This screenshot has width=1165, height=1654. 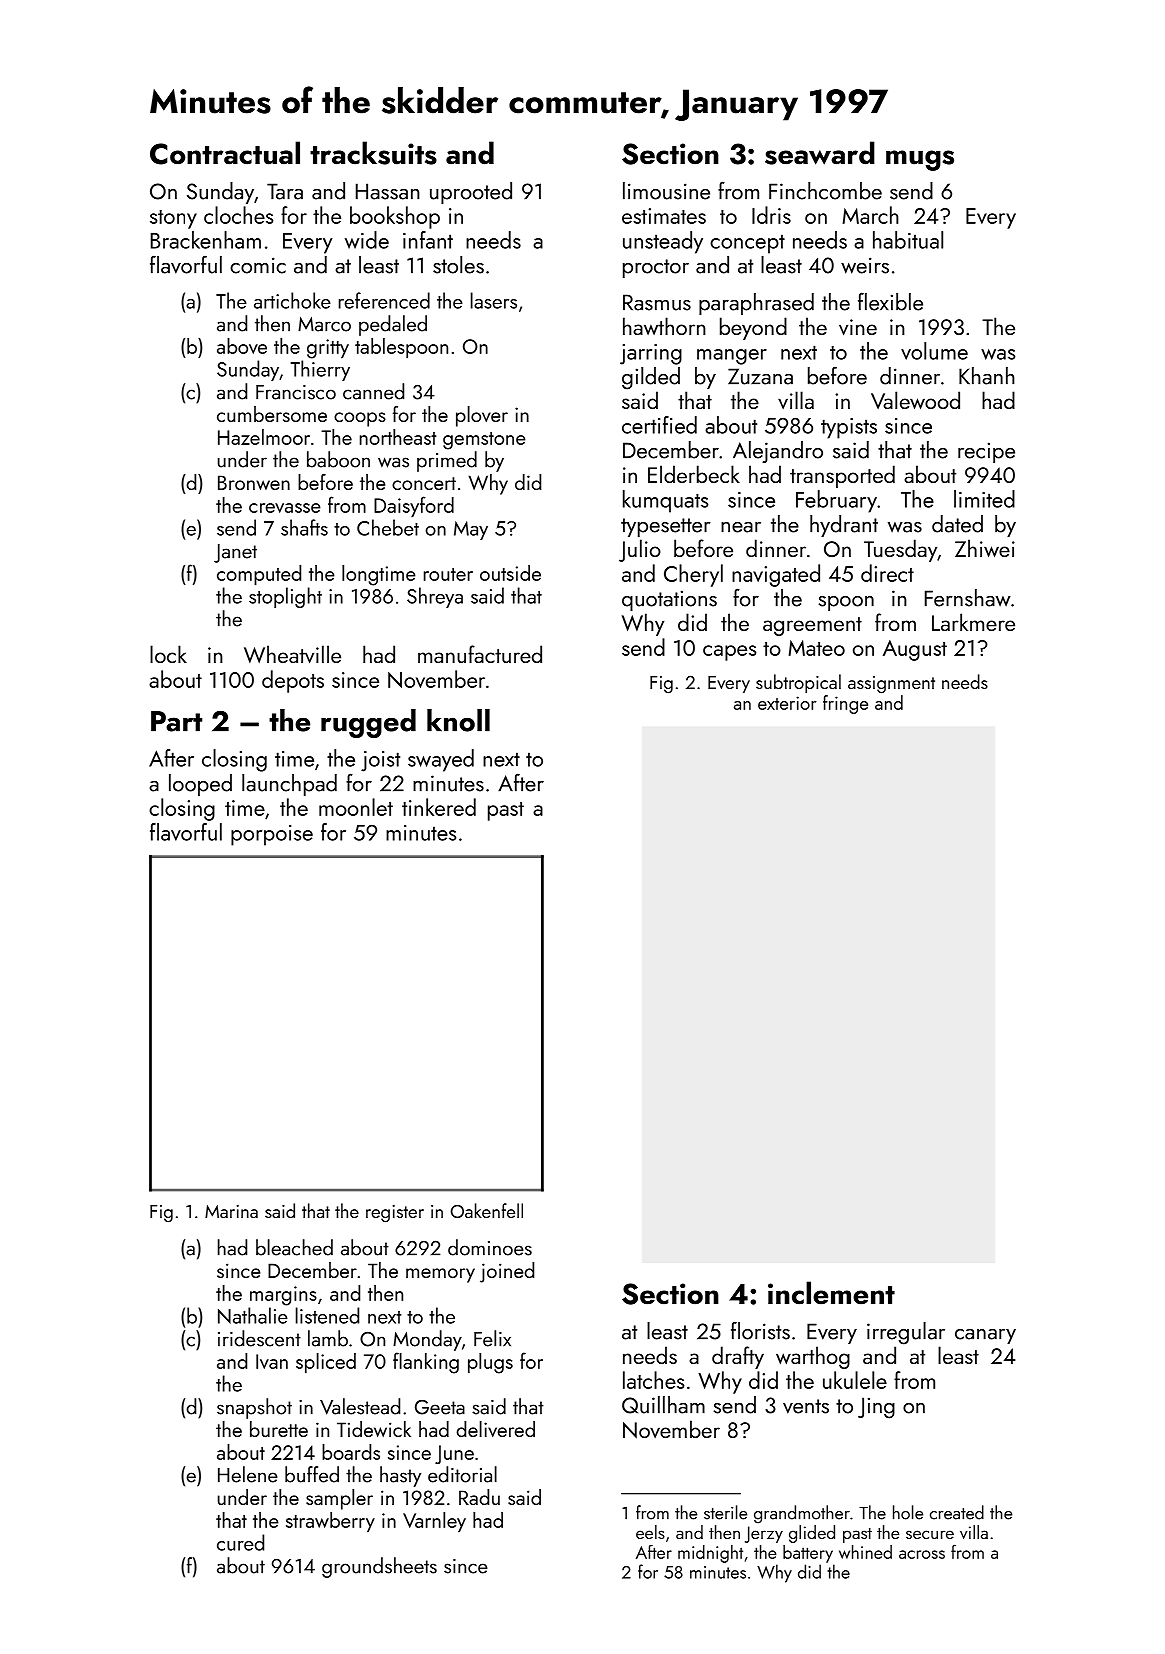 What do you see at coordinates (258, 265) in the screenshot?
I see `comic` at bounding box center [258, 265].
